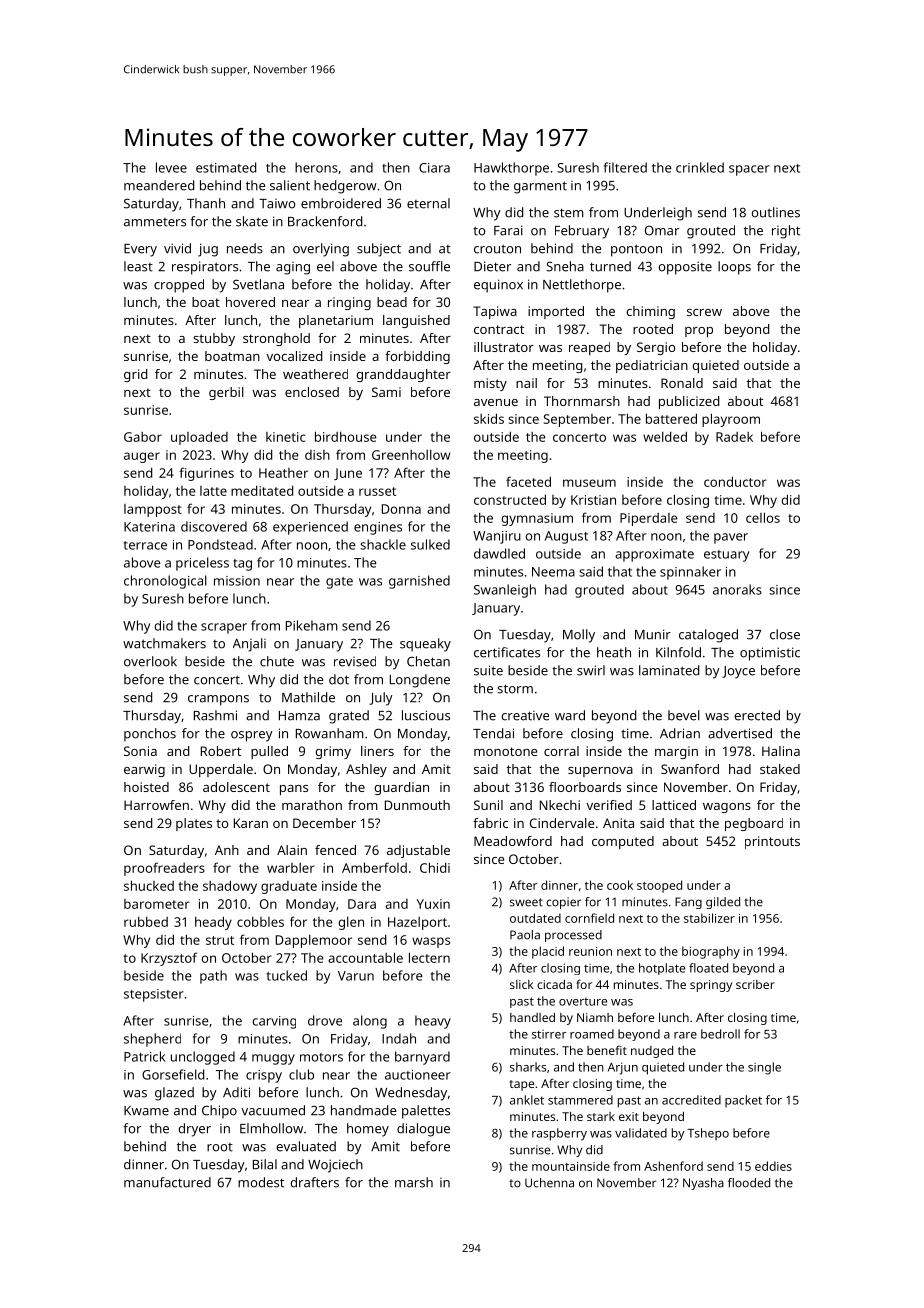  What do you see at coordinates (430, 544) in the document?
I see `sulked` at bounding box center [430, 544].
